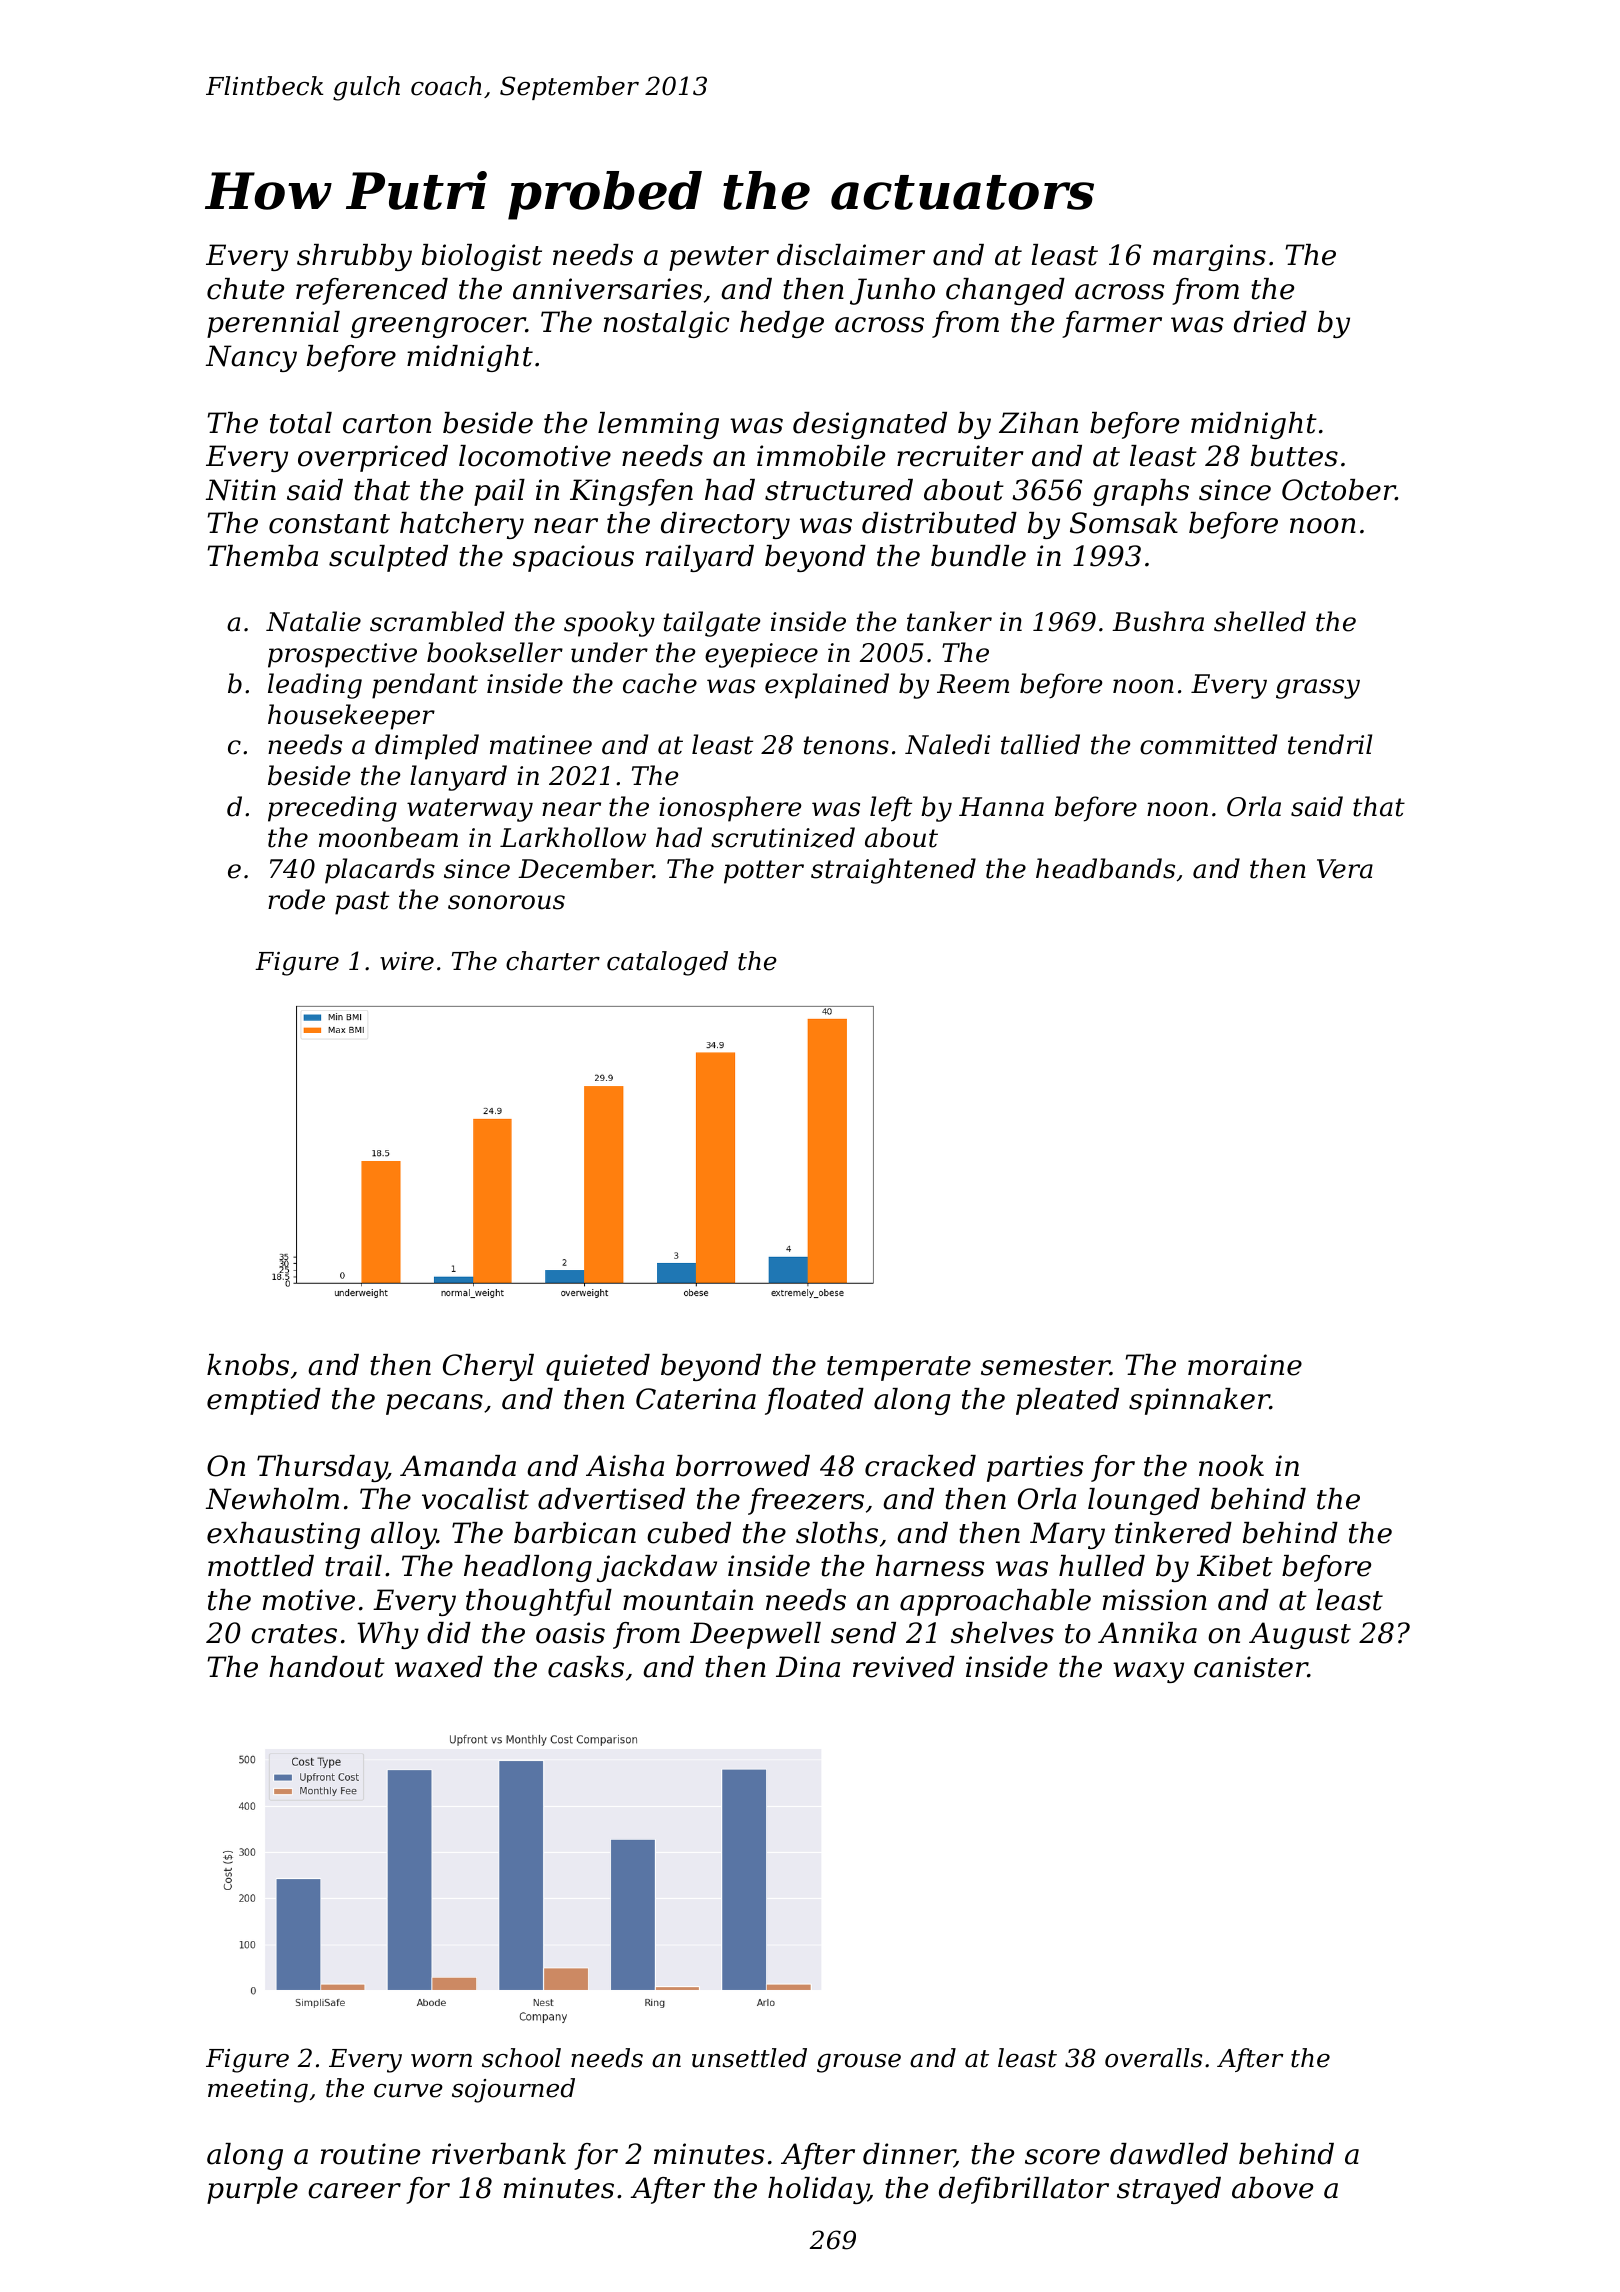 This screenshot has height=2292, width=1620. Describe the element at coordinates (251, 358) in the screenshot. I see `Nancy` at that location.
